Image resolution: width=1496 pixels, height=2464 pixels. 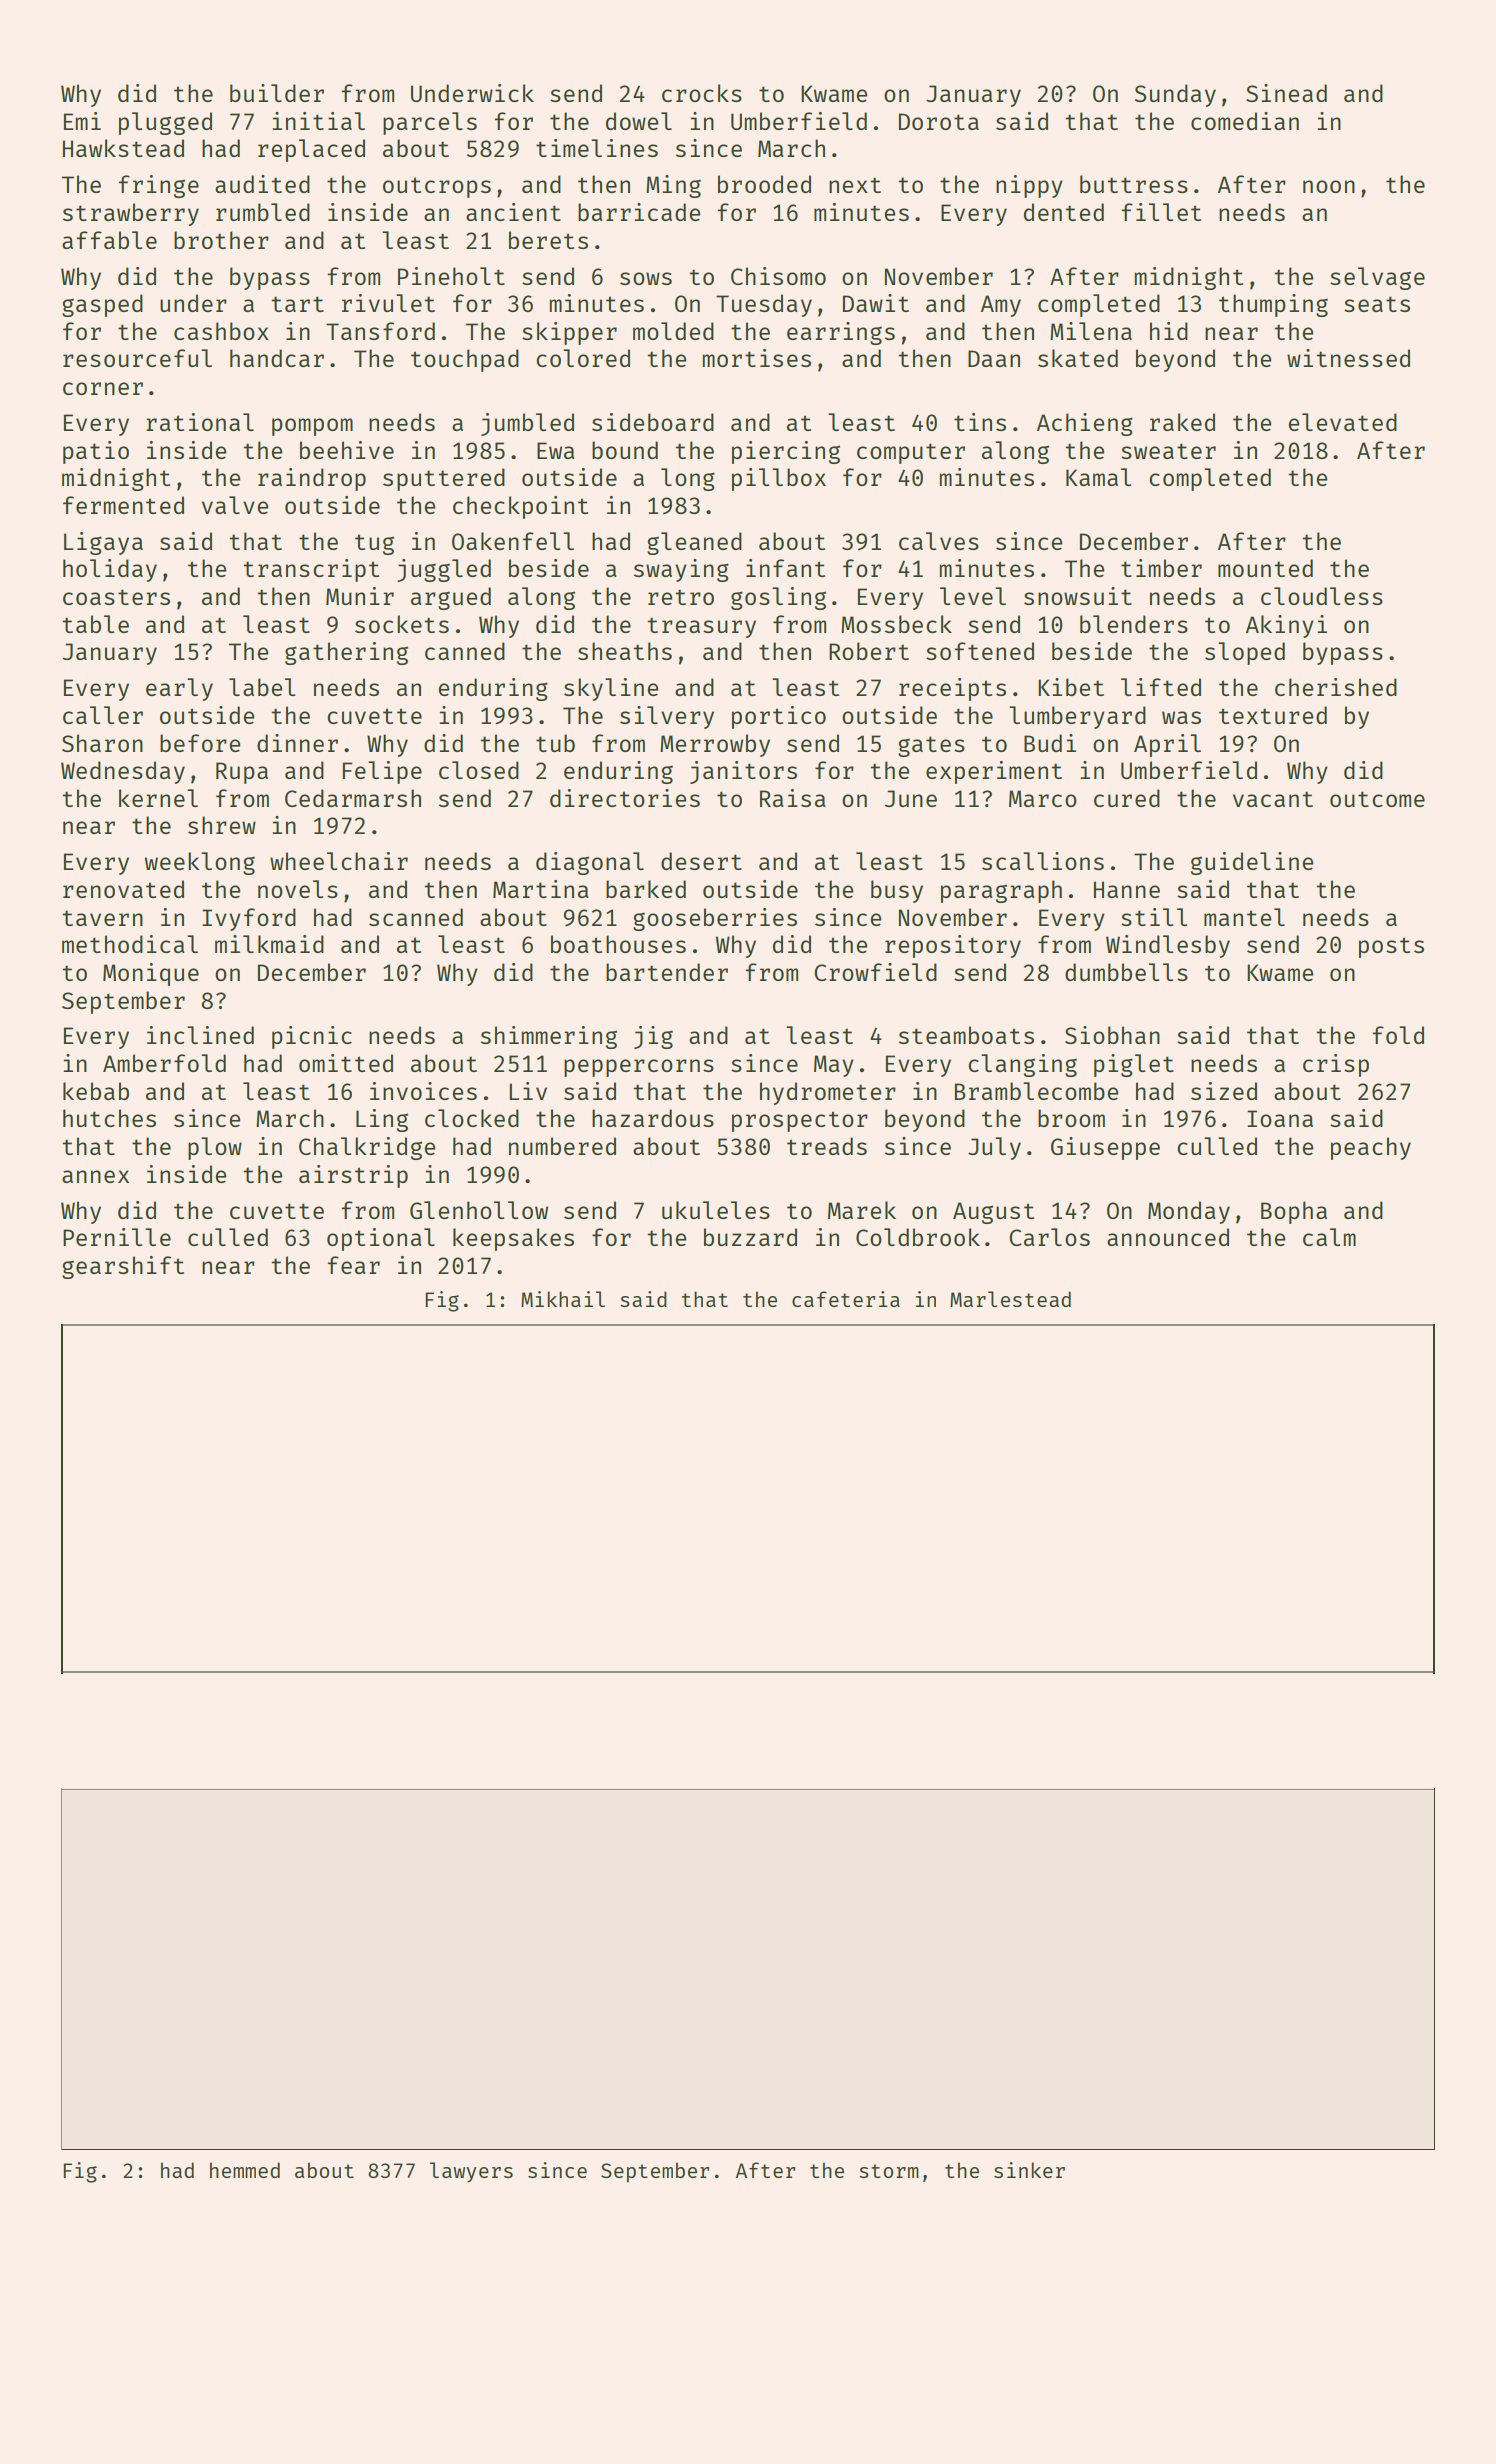 I want to click on Pineholt, so click(x=451, y=276).
